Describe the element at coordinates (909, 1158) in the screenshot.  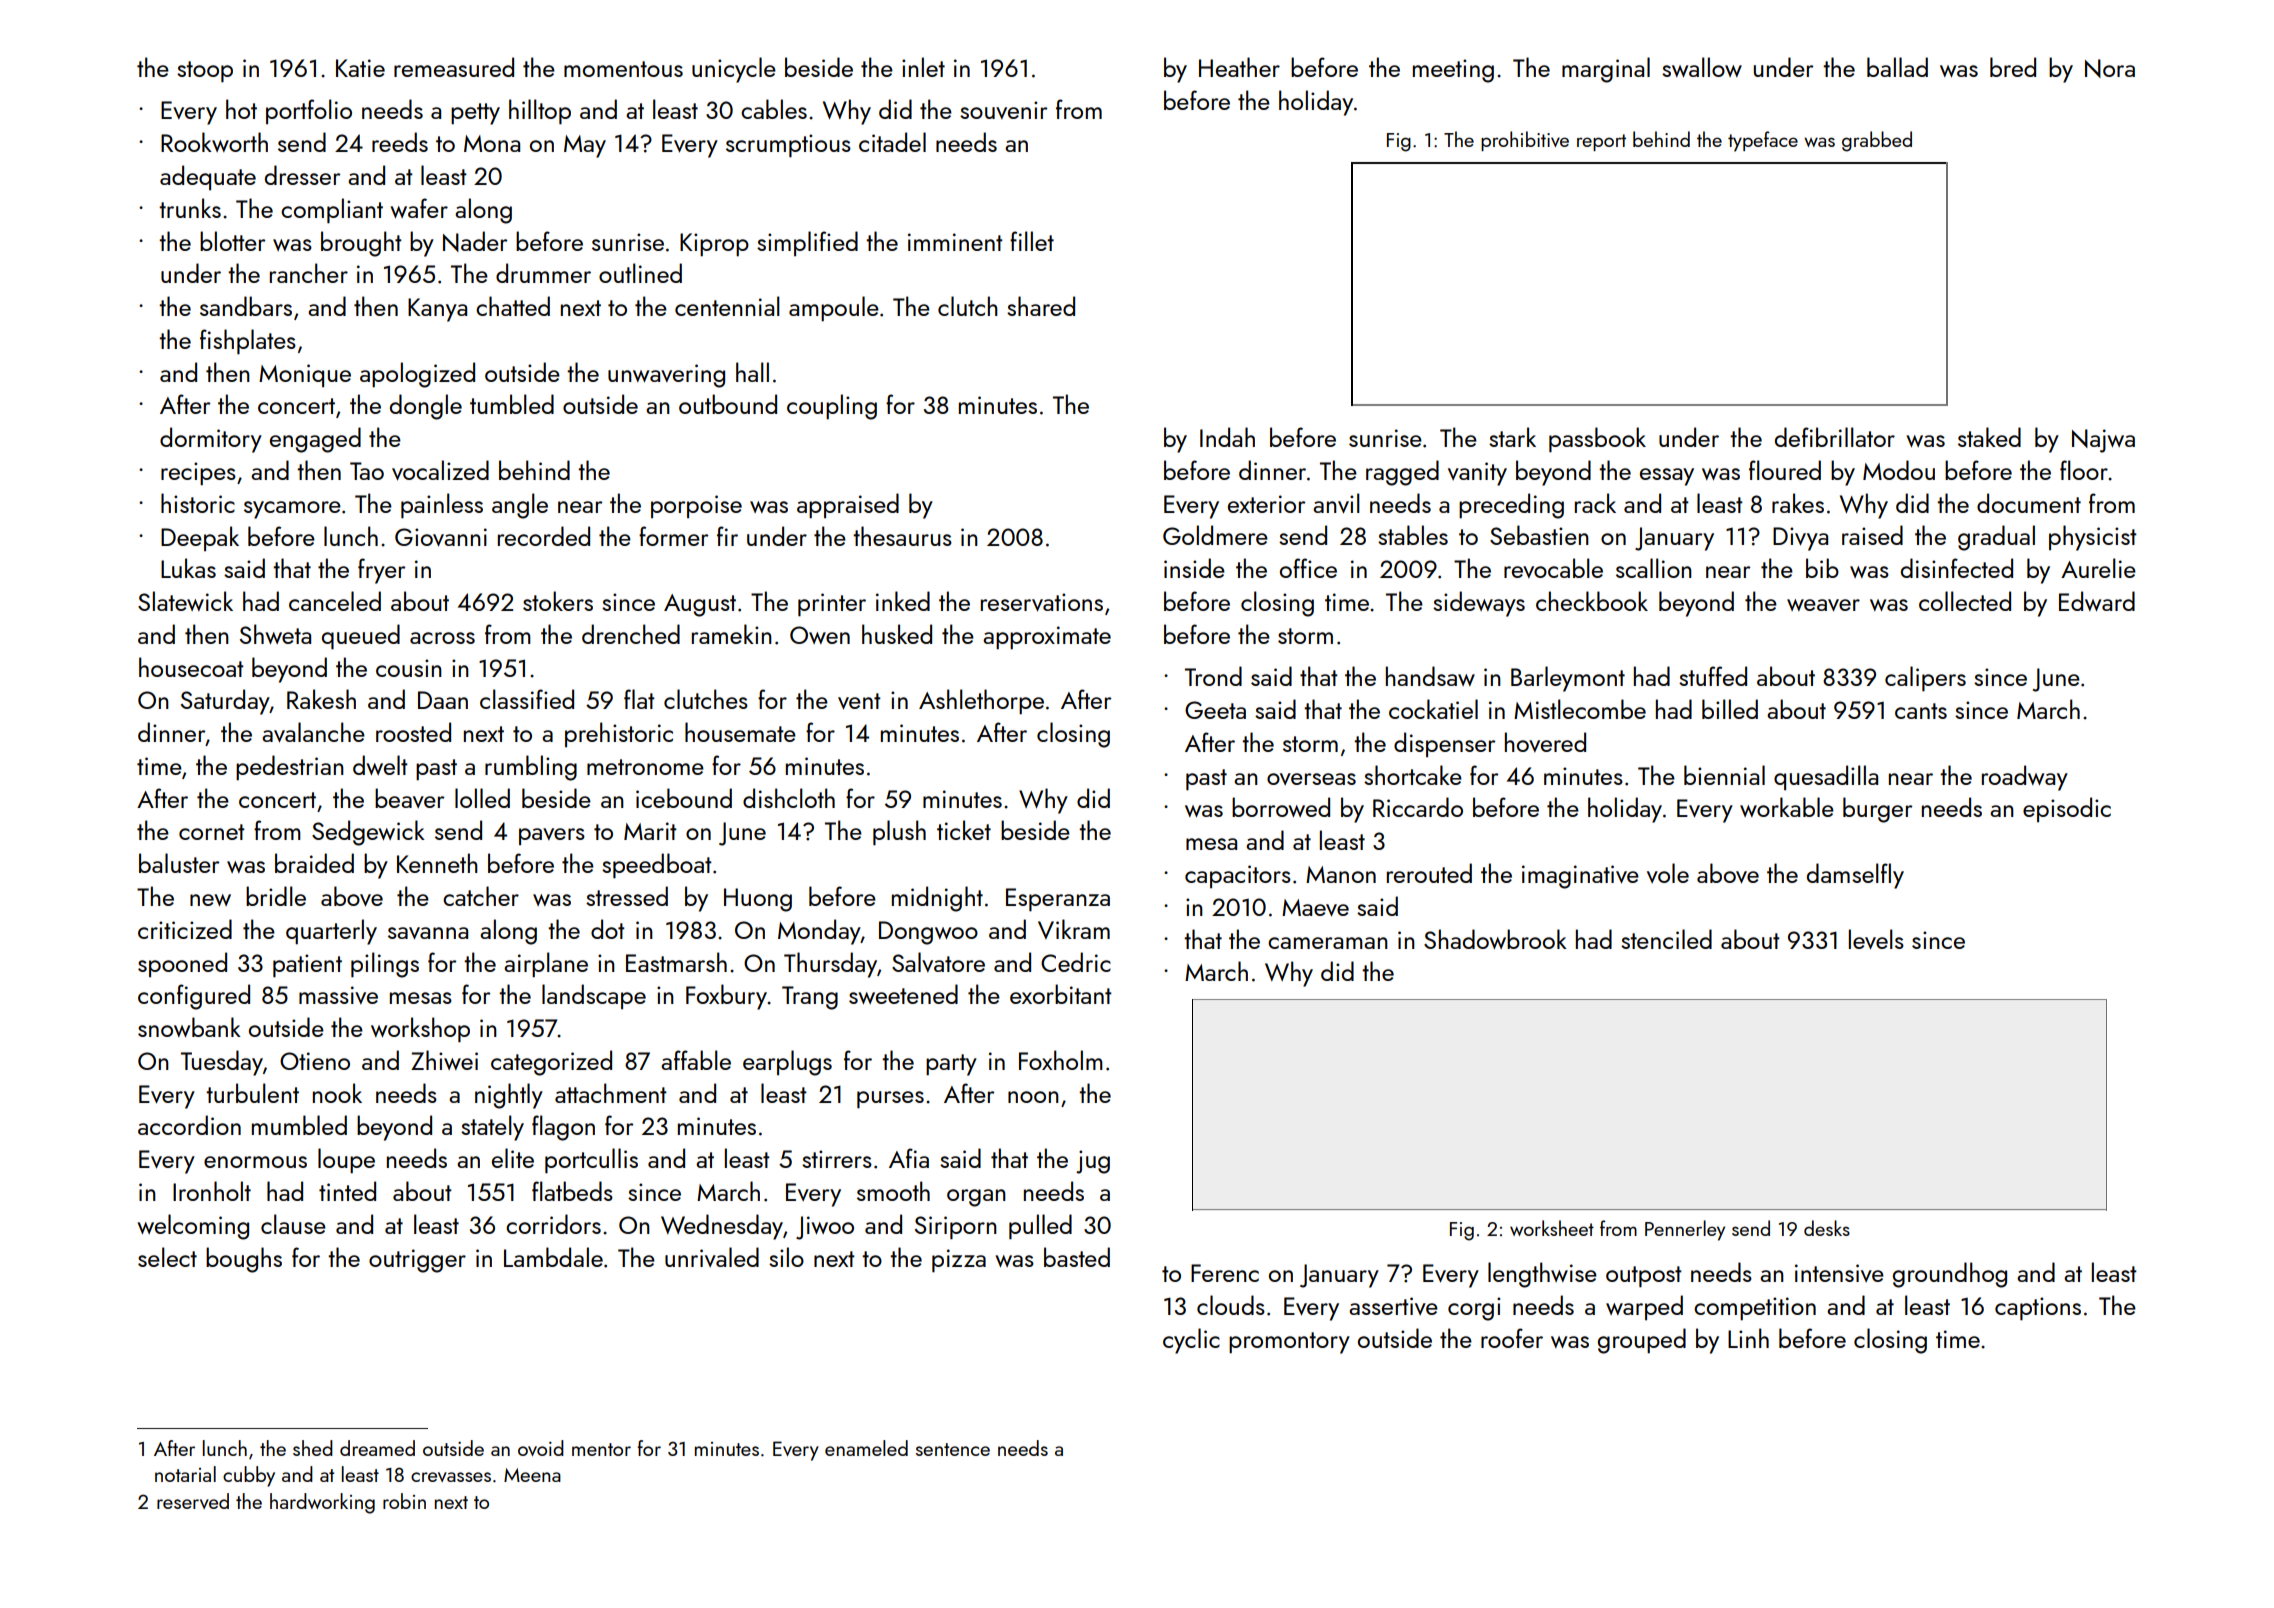
I see `Afia` at that location.
